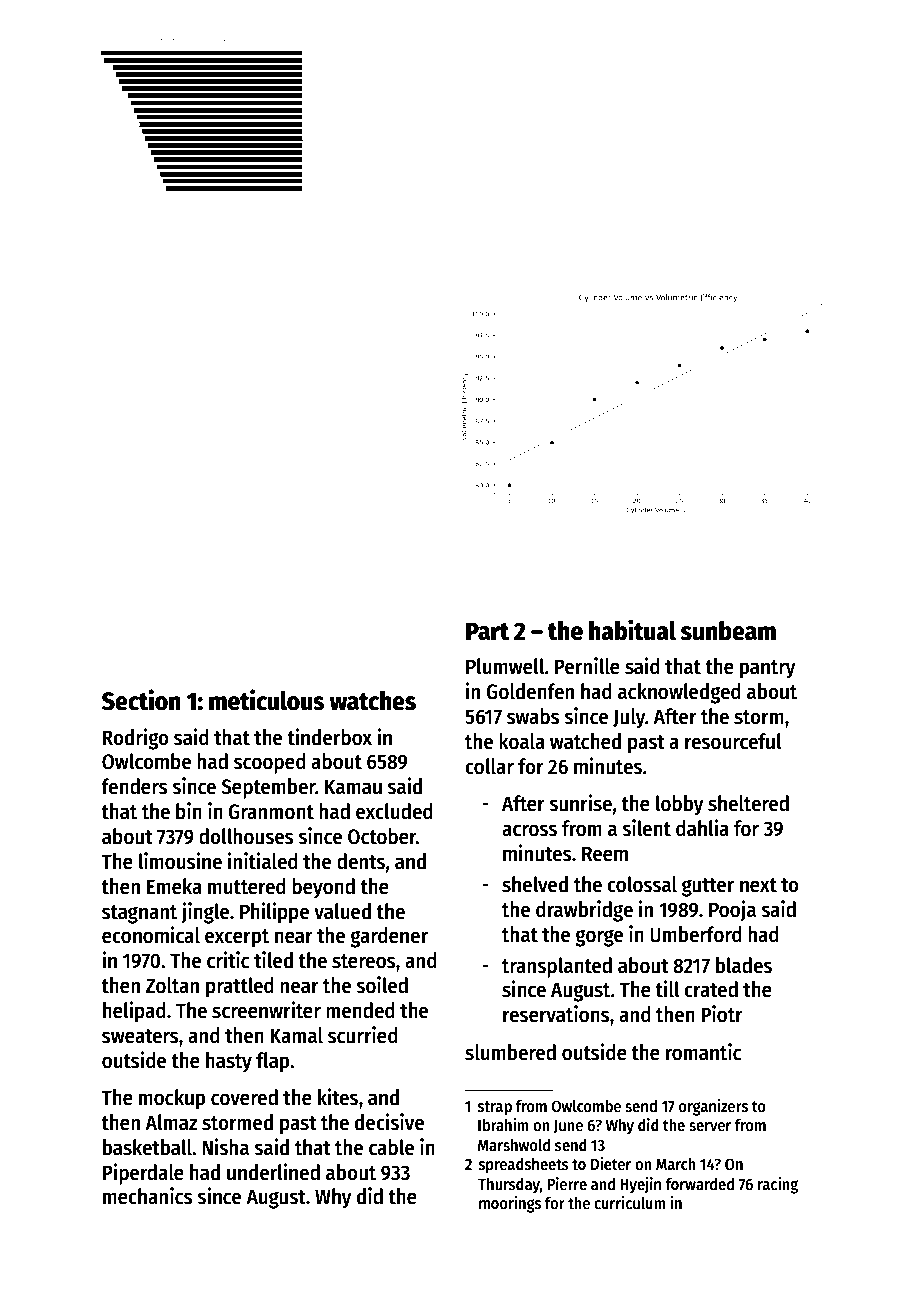 This page has height=1316, width=908. What do you see at coordinates (273, 960) in the page?
I see `tiled` at bounding box center [273, 960].
